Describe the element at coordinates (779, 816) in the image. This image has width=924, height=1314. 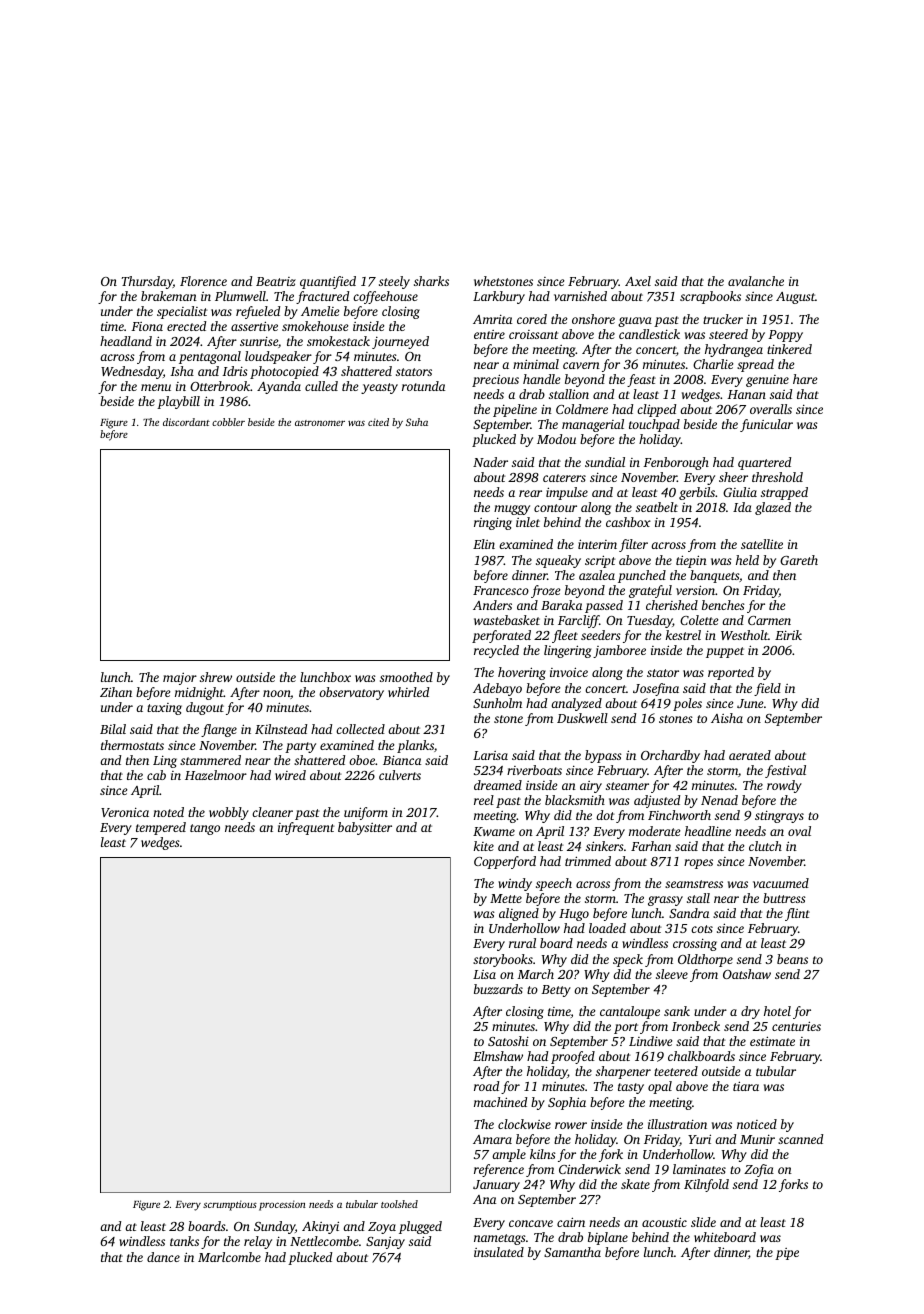
I see `stingrays` at that location.
